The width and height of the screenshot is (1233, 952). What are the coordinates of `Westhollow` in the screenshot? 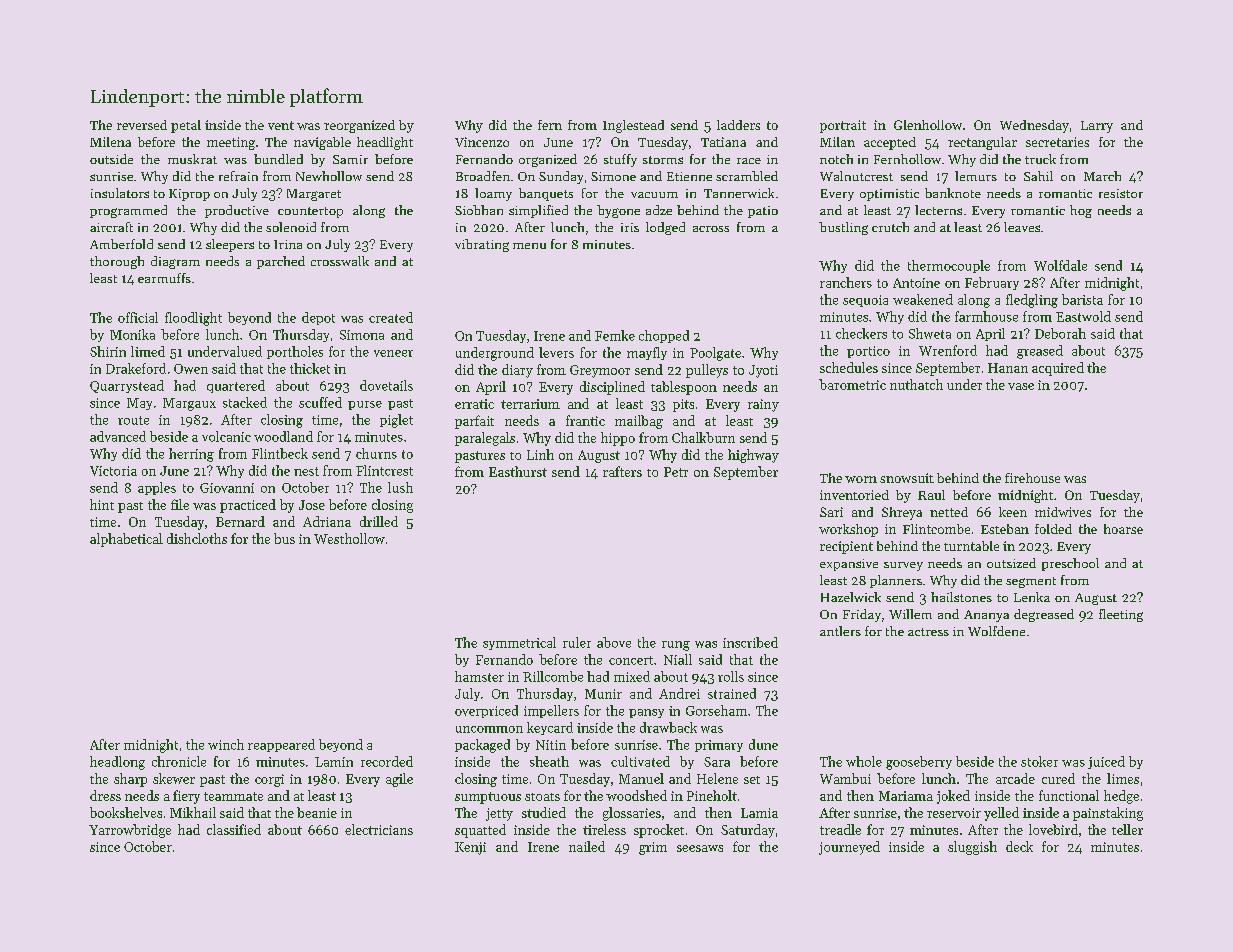 It's located at (349, 538).
